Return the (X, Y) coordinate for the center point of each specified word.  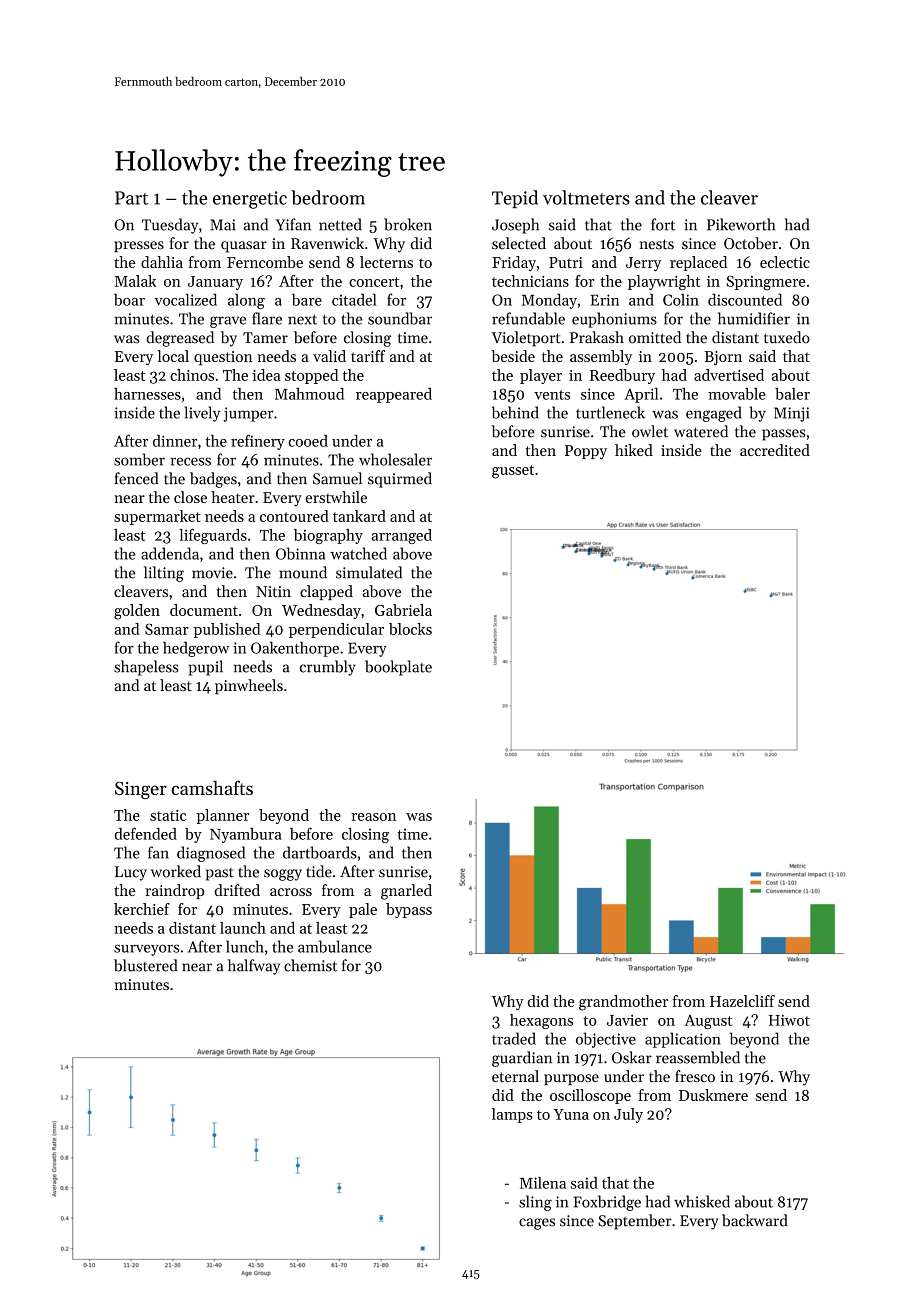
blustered (146, 965)
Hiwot (789, 1020)
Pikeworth (741, 224)
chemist (310, 965)
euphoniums (614, 320)
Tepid (515, 199)
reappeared (394, 395)
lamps (512, 1115)
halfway (254, 967)
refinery (258, 442)
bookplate (398, 668)
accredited (775, 450)
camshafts (212, 787)
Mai (223, 225)
